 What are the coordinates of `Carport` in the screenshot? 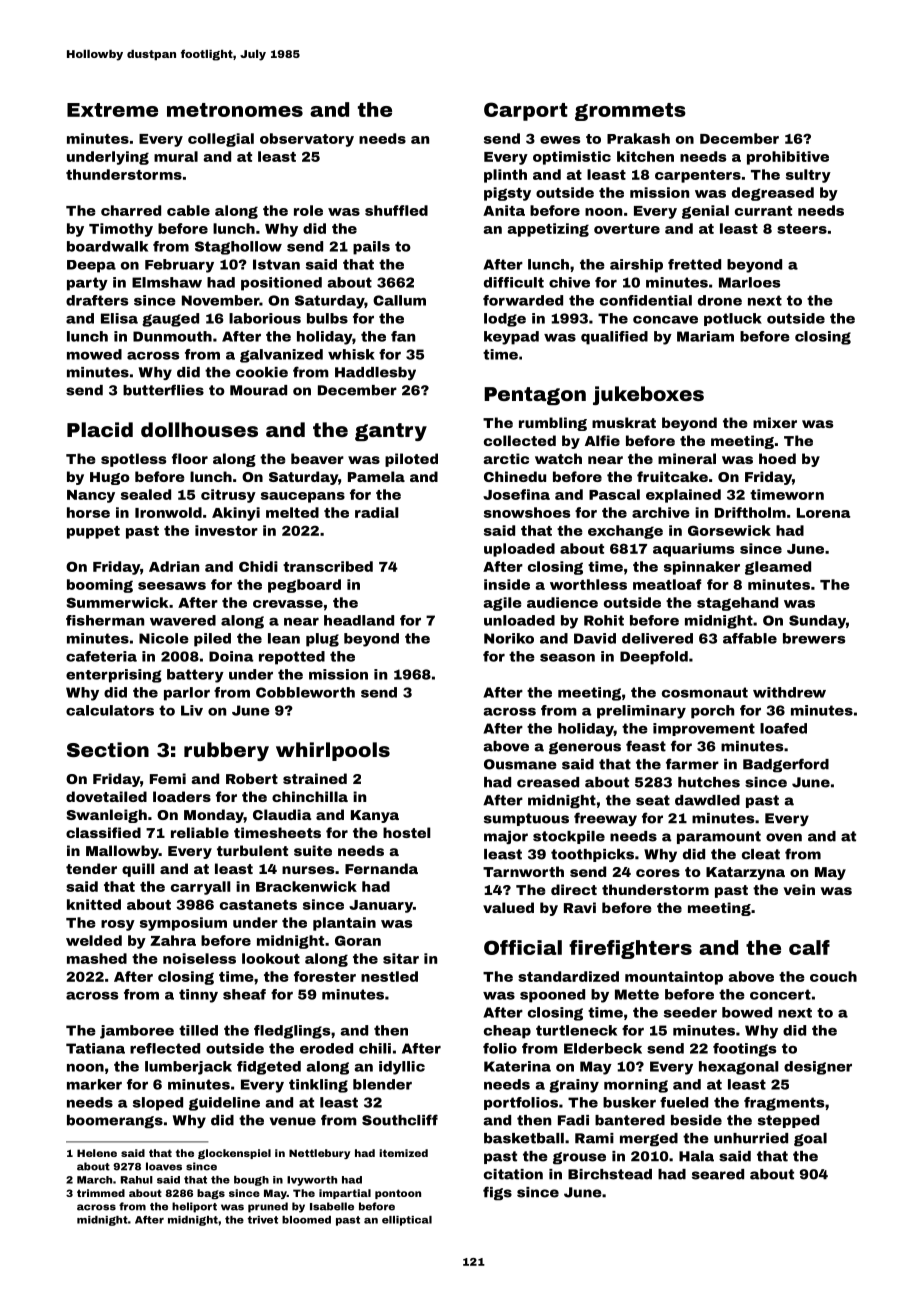 It's located at (526, 111).
